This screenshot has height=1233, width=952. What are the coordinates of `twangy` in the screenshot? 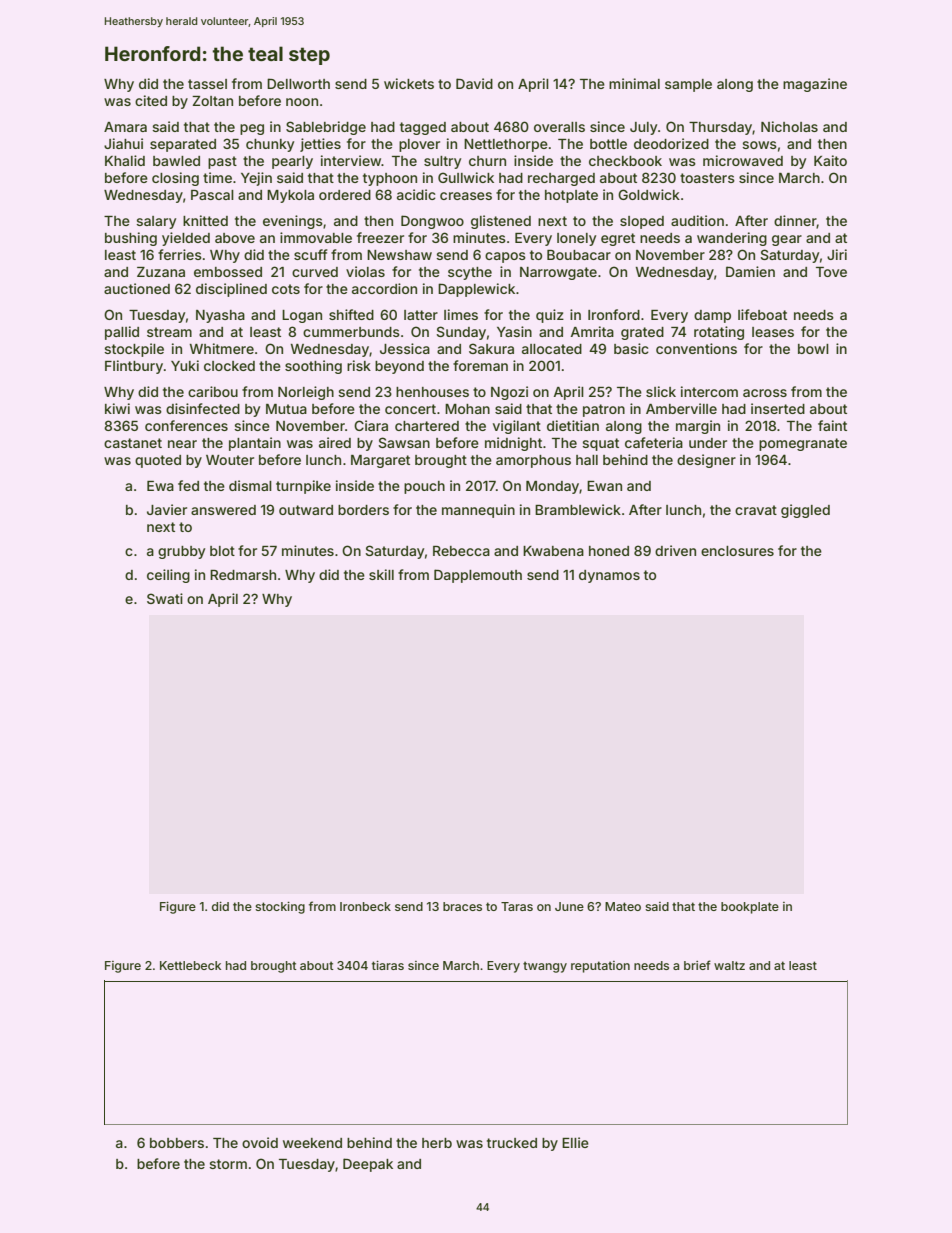 It's located at (545, 967).
